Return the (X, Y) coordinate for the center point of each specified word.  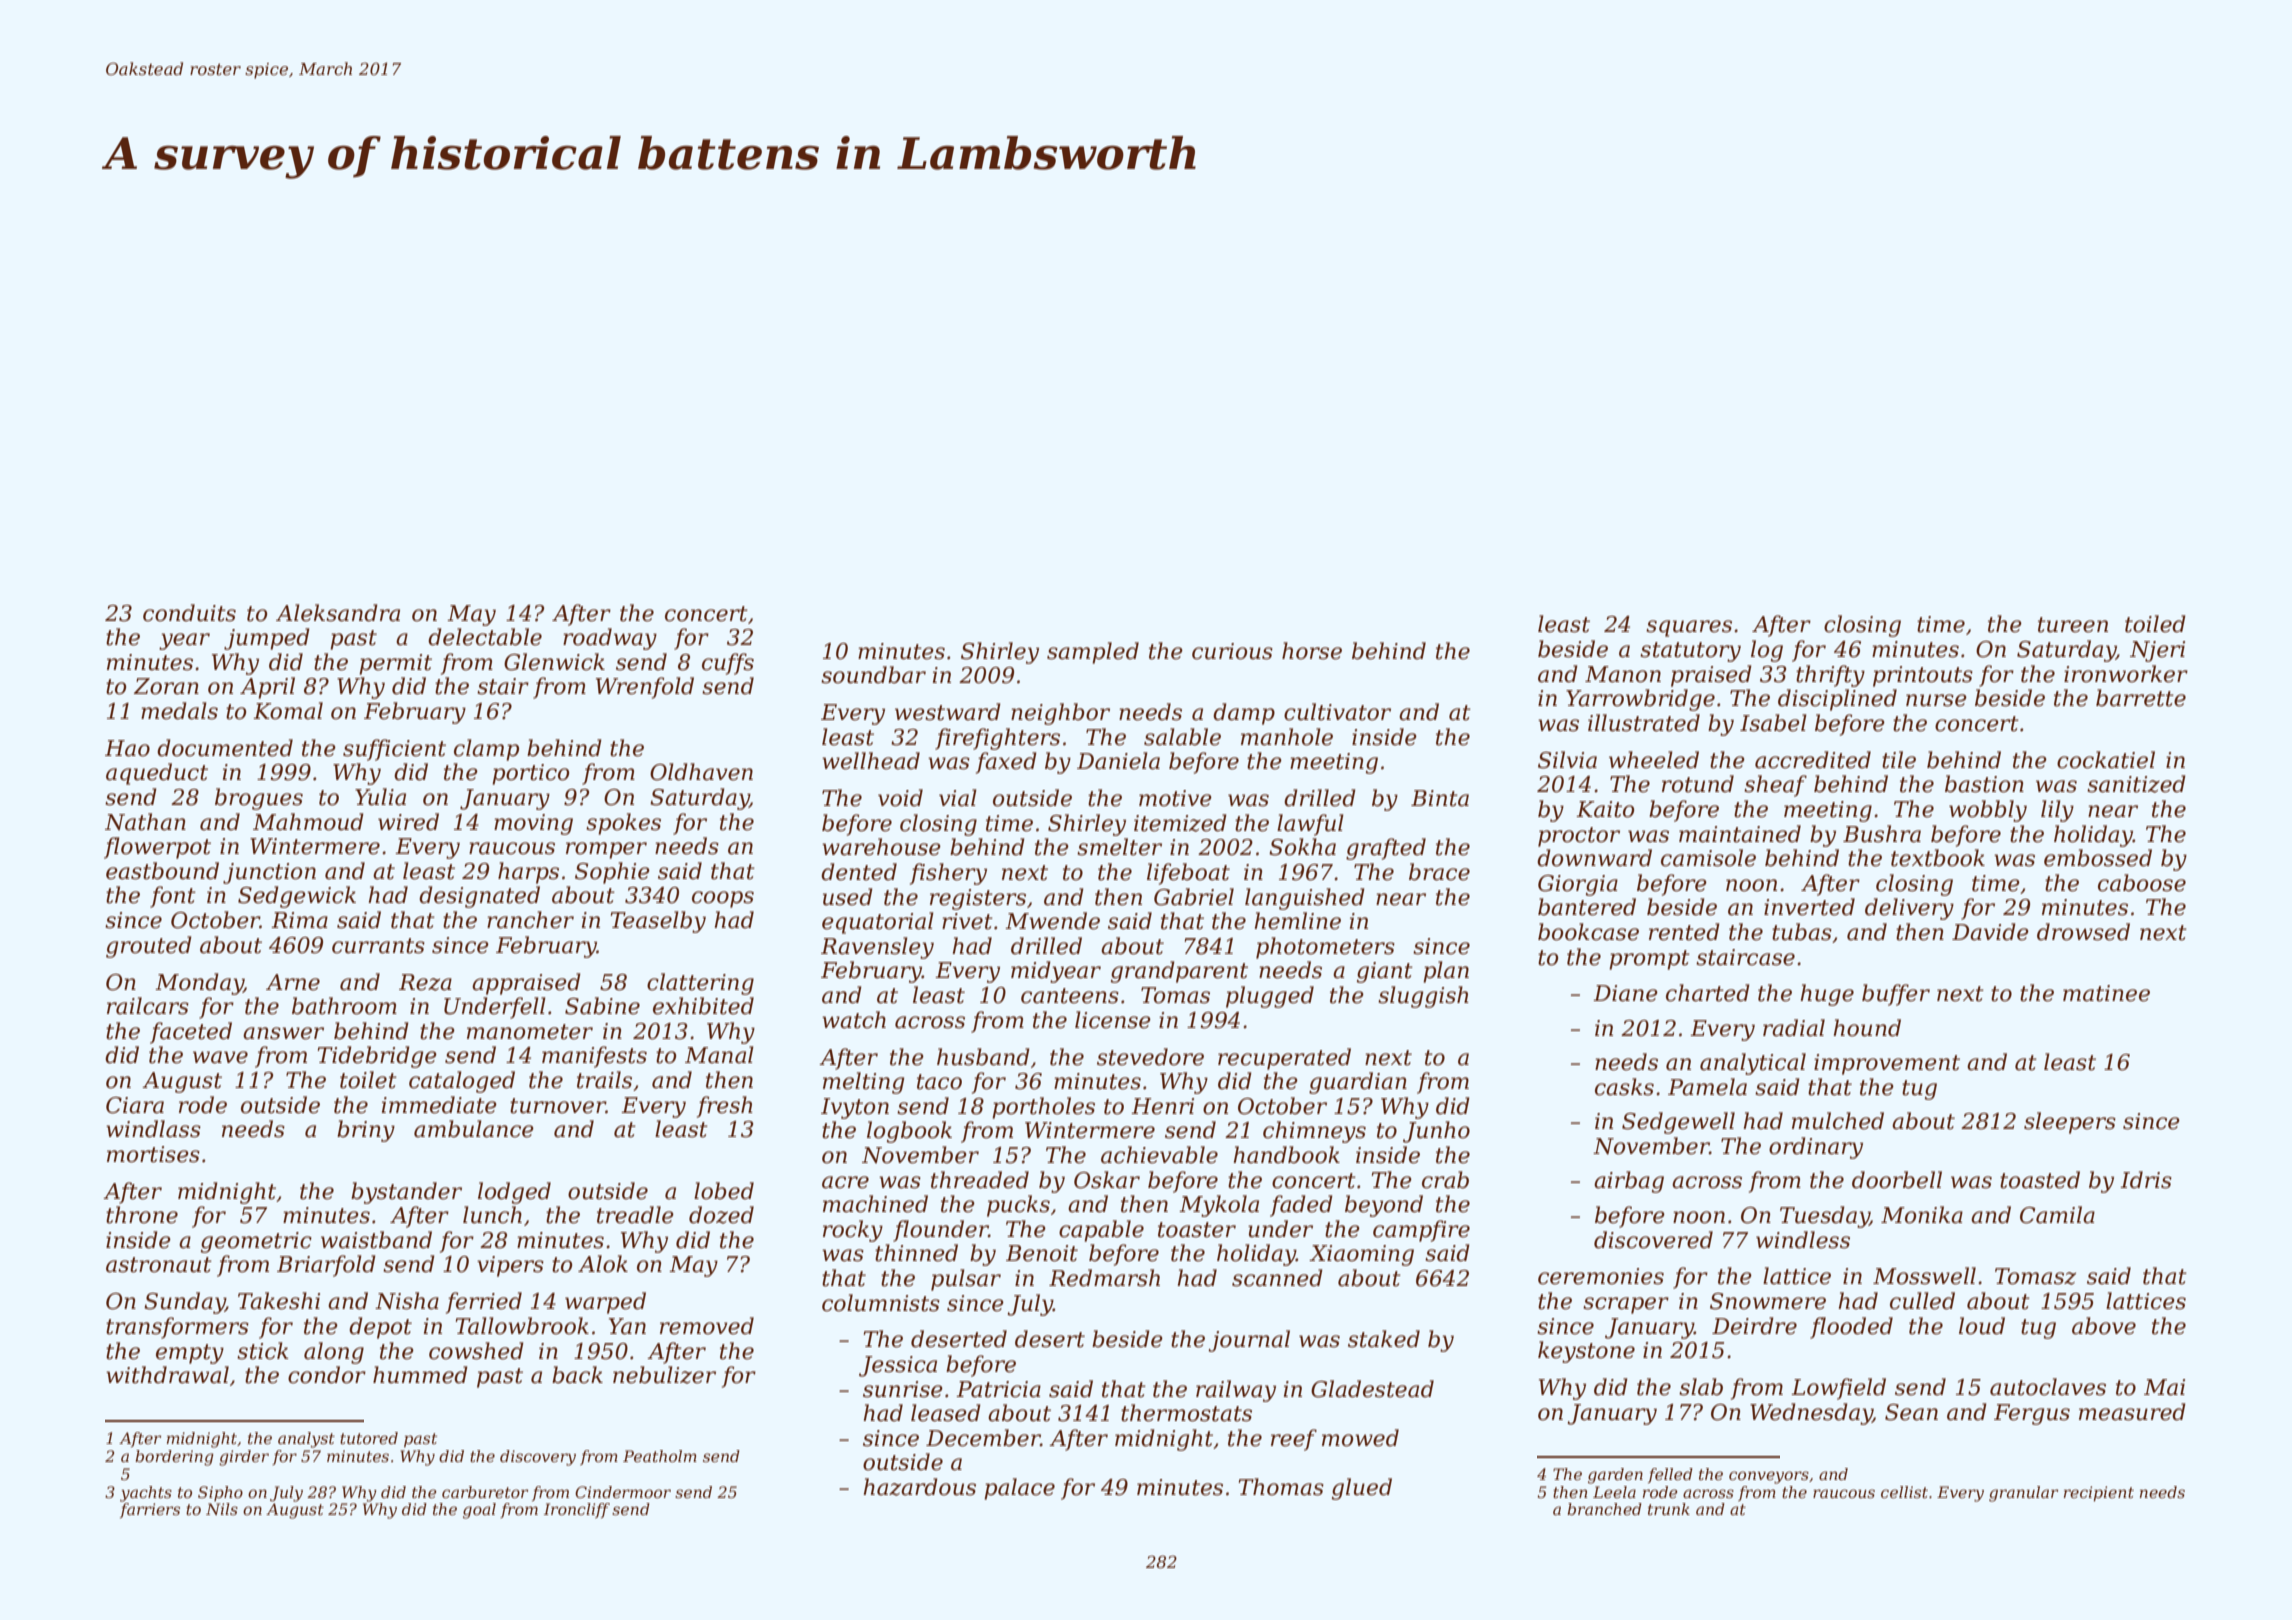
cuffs (728, 664)
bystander (406, 1193)
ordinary (1816, 1148)
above (2104, 1326)
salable (1182, 737)
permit (395, 664)
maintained (1740, 834)
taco (939, 1082)
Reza (425, 982)
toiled (2155, 624)
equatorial (878, 923)
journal (1249, 1341)
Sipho (220, 1493)
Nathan (145, 822)
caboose (2142, 883)
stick (263, 1351)
